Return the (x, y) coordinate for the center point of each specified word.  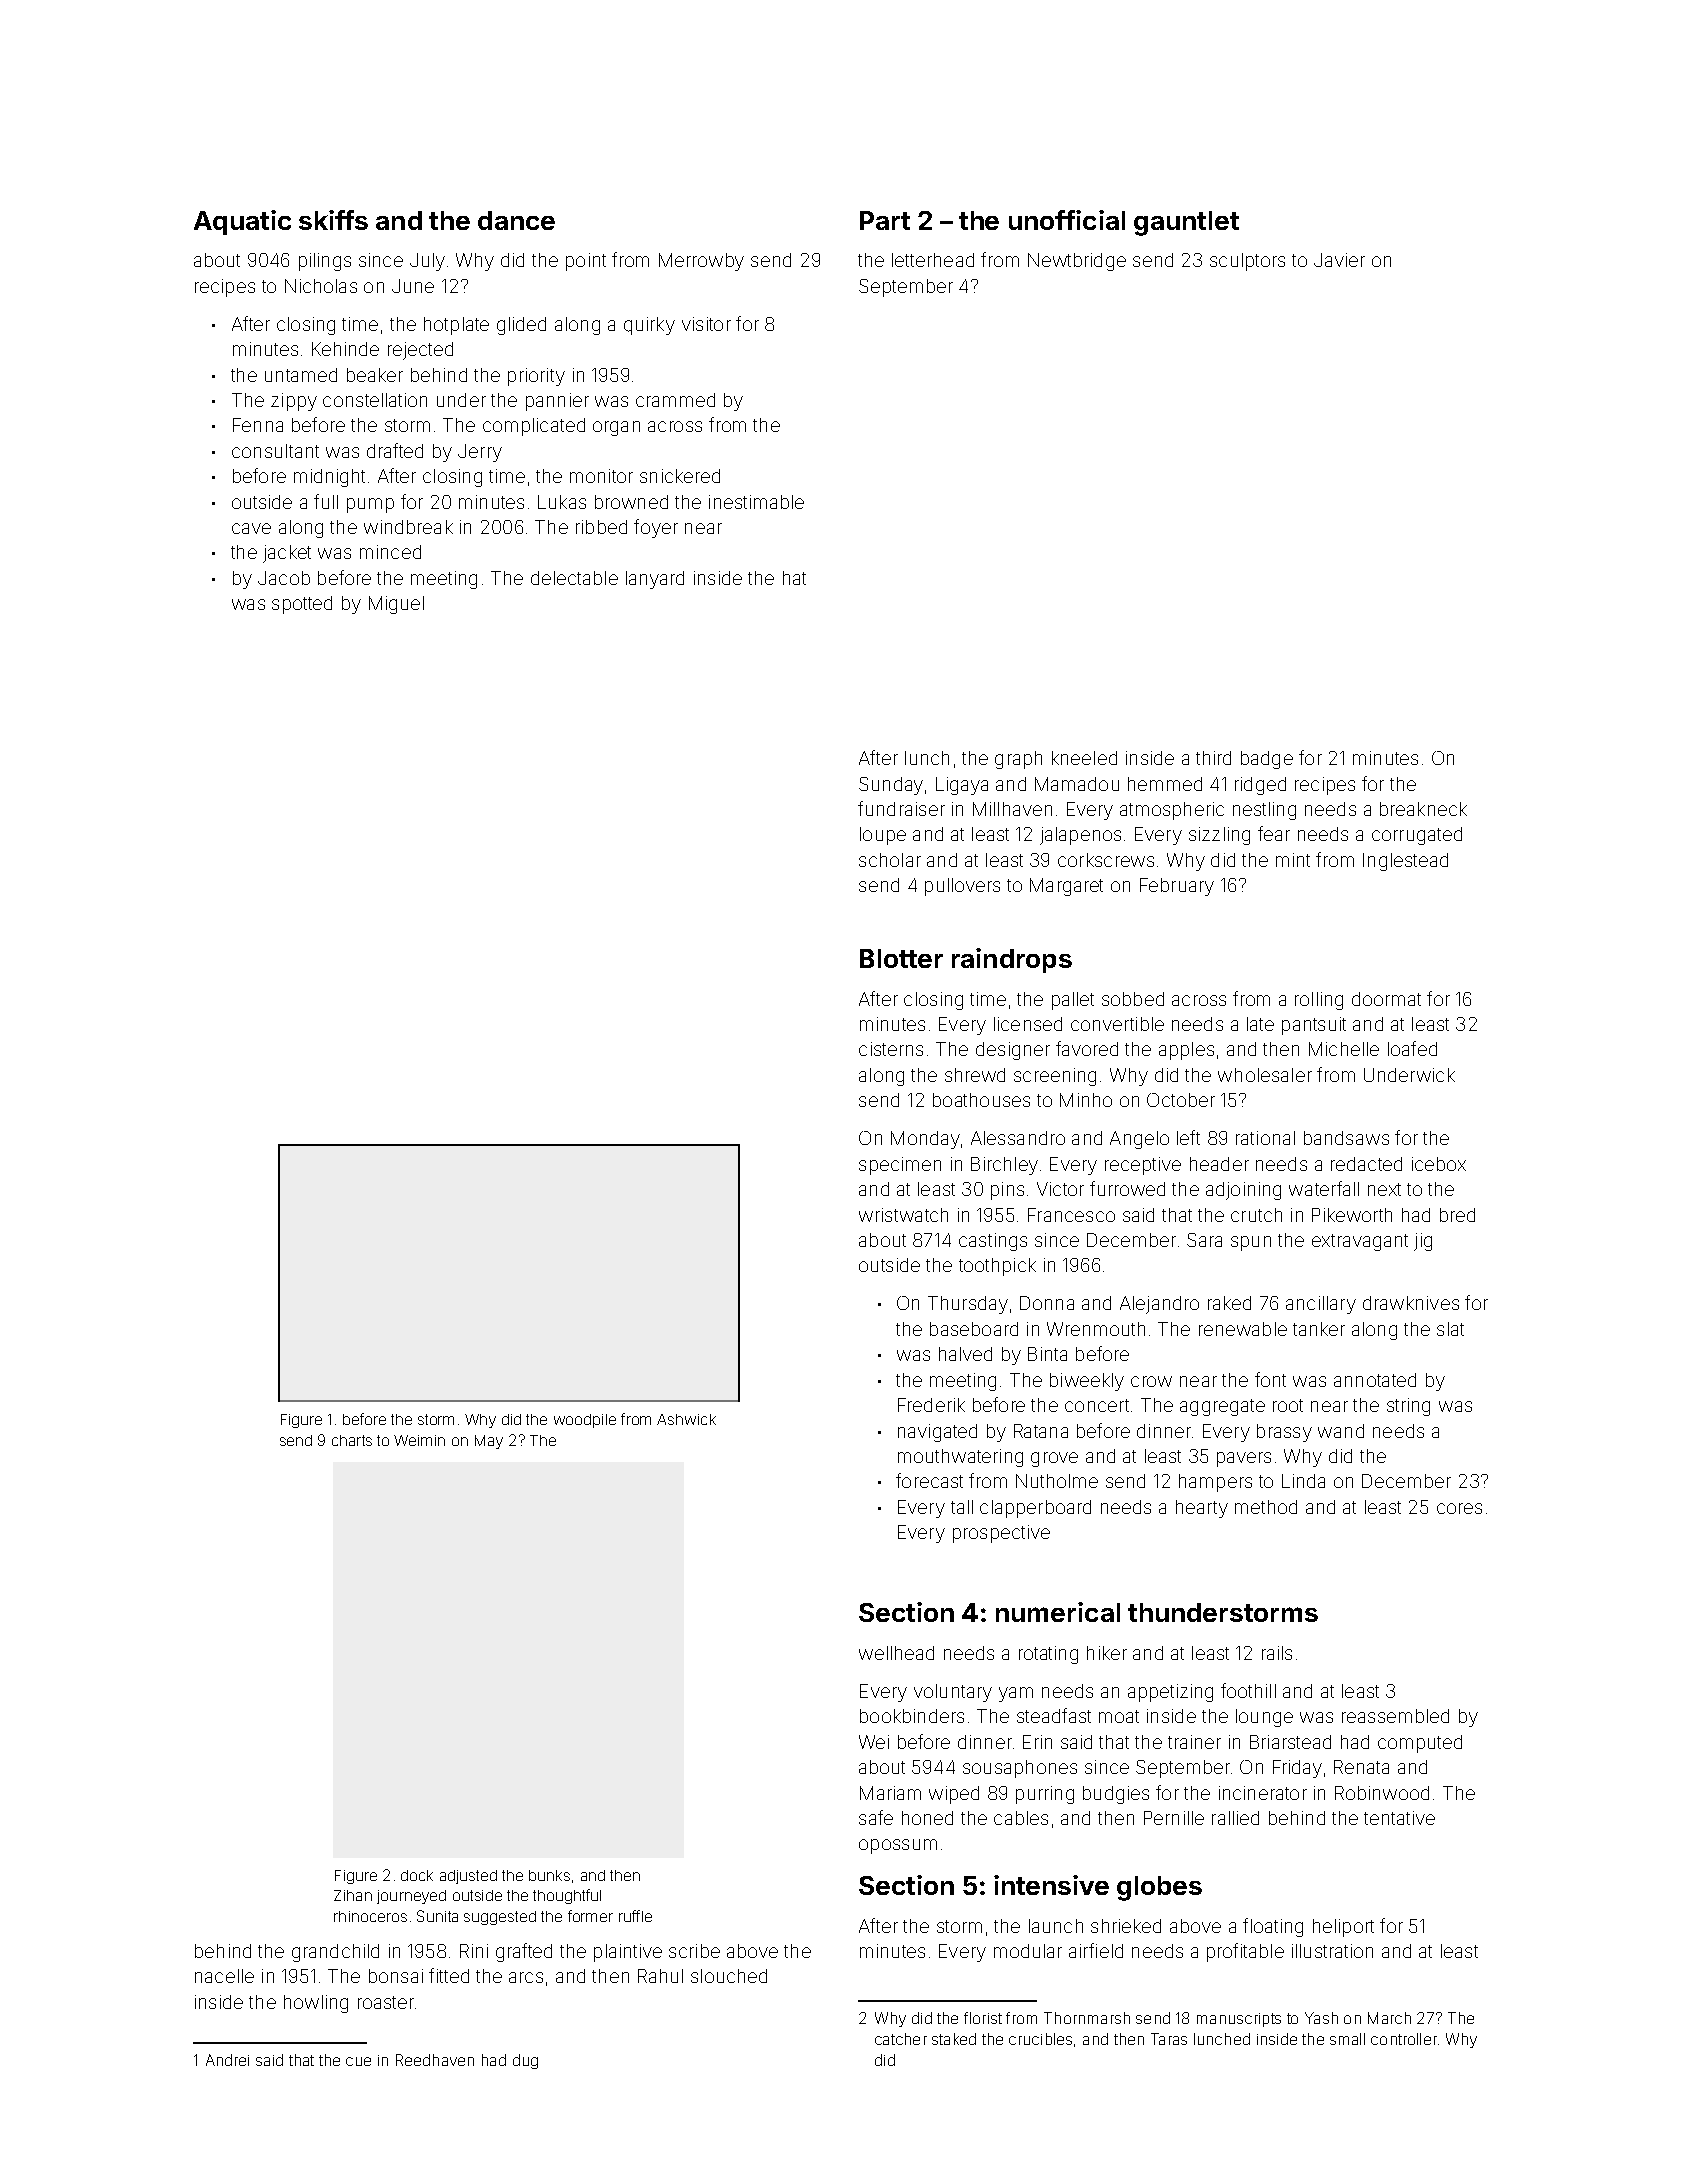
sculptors (1247, 262)
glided (521, 326)
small (1347, 2039)
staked (954, 2039)
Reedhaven (435, 2060)
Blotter (901, 958)
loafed (1412, 1048)
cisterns (891, 1049)
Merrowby (701, 262)
